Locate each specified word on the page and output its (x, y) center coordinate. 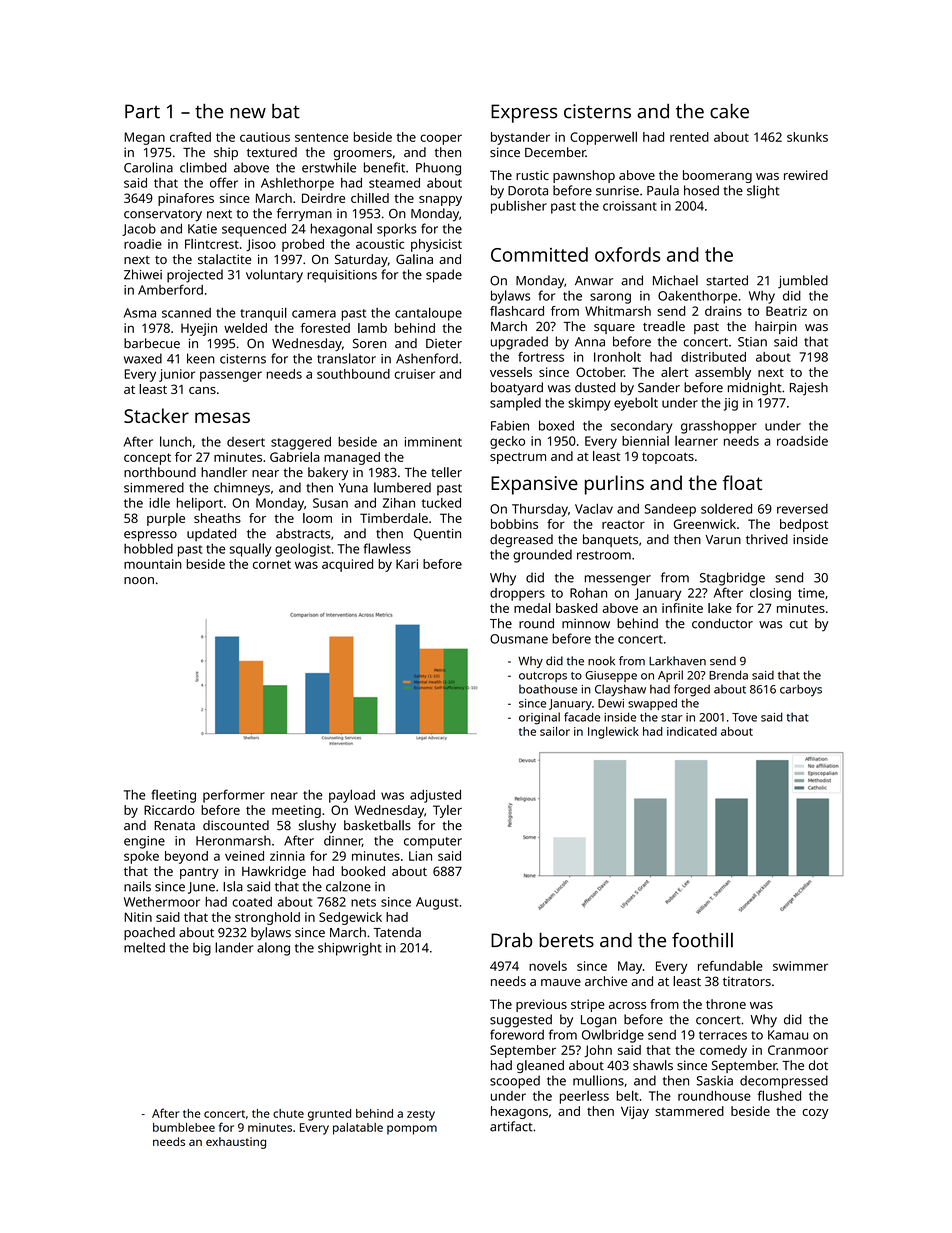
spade (444, 276)
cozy (815, 1114)
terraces (723, 1035)
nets (363, 902)
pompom (412, 1130)
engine (144, 842)
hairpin (776, 327)
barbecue (152, 343)
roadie (143, 244)
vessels (511, 372)
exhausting (236, 1143)
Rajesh (809, 389)
